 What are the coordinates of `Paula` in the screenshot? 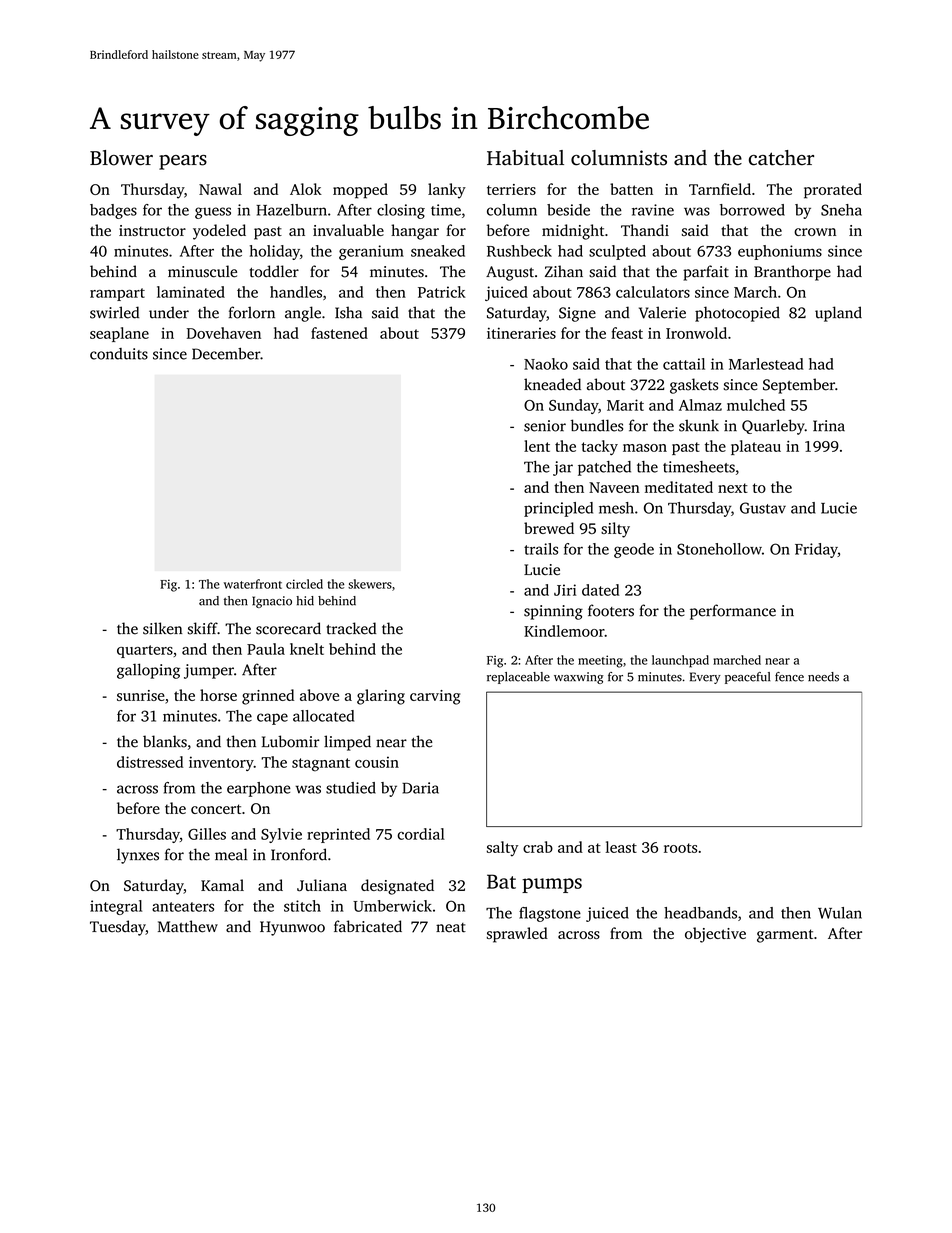 It's located at (266, 649).
